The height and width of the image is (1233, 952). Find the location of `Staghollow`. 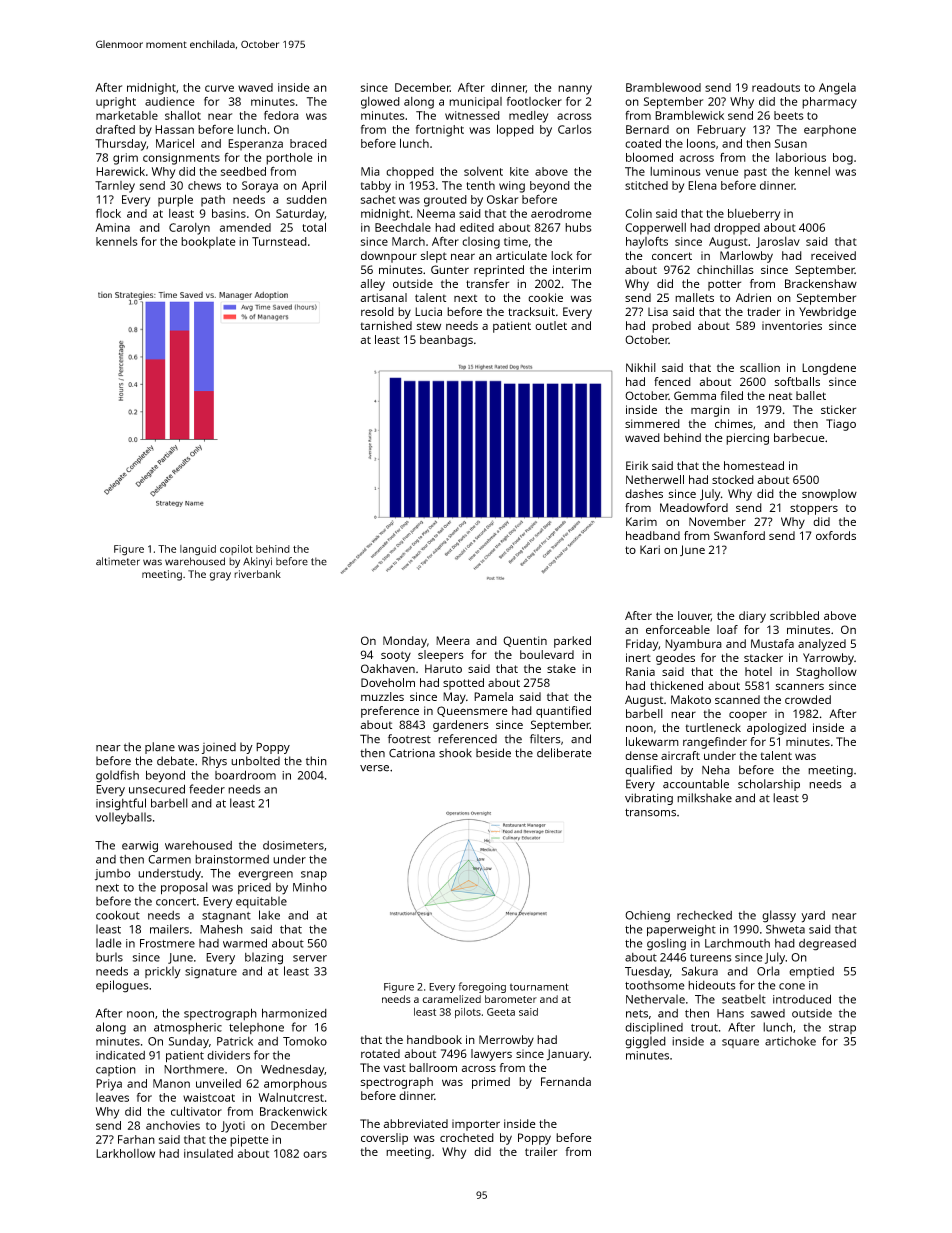

Staghollow is located at coordinates (826, 673).
